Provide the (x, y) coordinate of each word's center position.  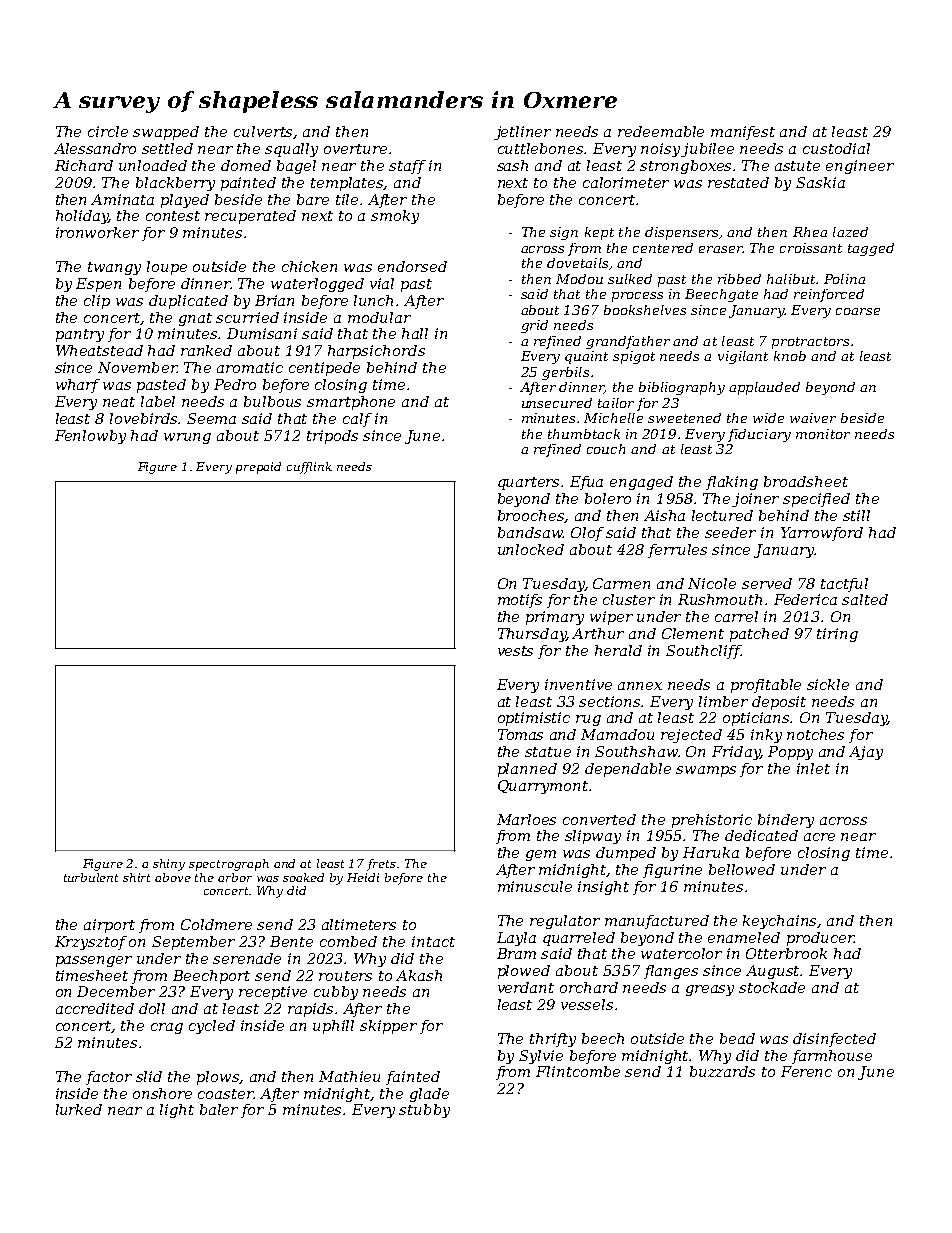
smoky (395, 217)
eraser (720, 249)
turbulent (91, 877)
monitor (823, 434)
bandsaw (530, 532)
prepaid (258, 468)
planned (527, 770)
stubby (424, 1111)
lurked (79, 1109)
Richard (84, 165)
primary (555, 618)
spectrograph (229, 865)
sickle (828, 684)
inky (766, 736)
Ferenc (806, 1071)
